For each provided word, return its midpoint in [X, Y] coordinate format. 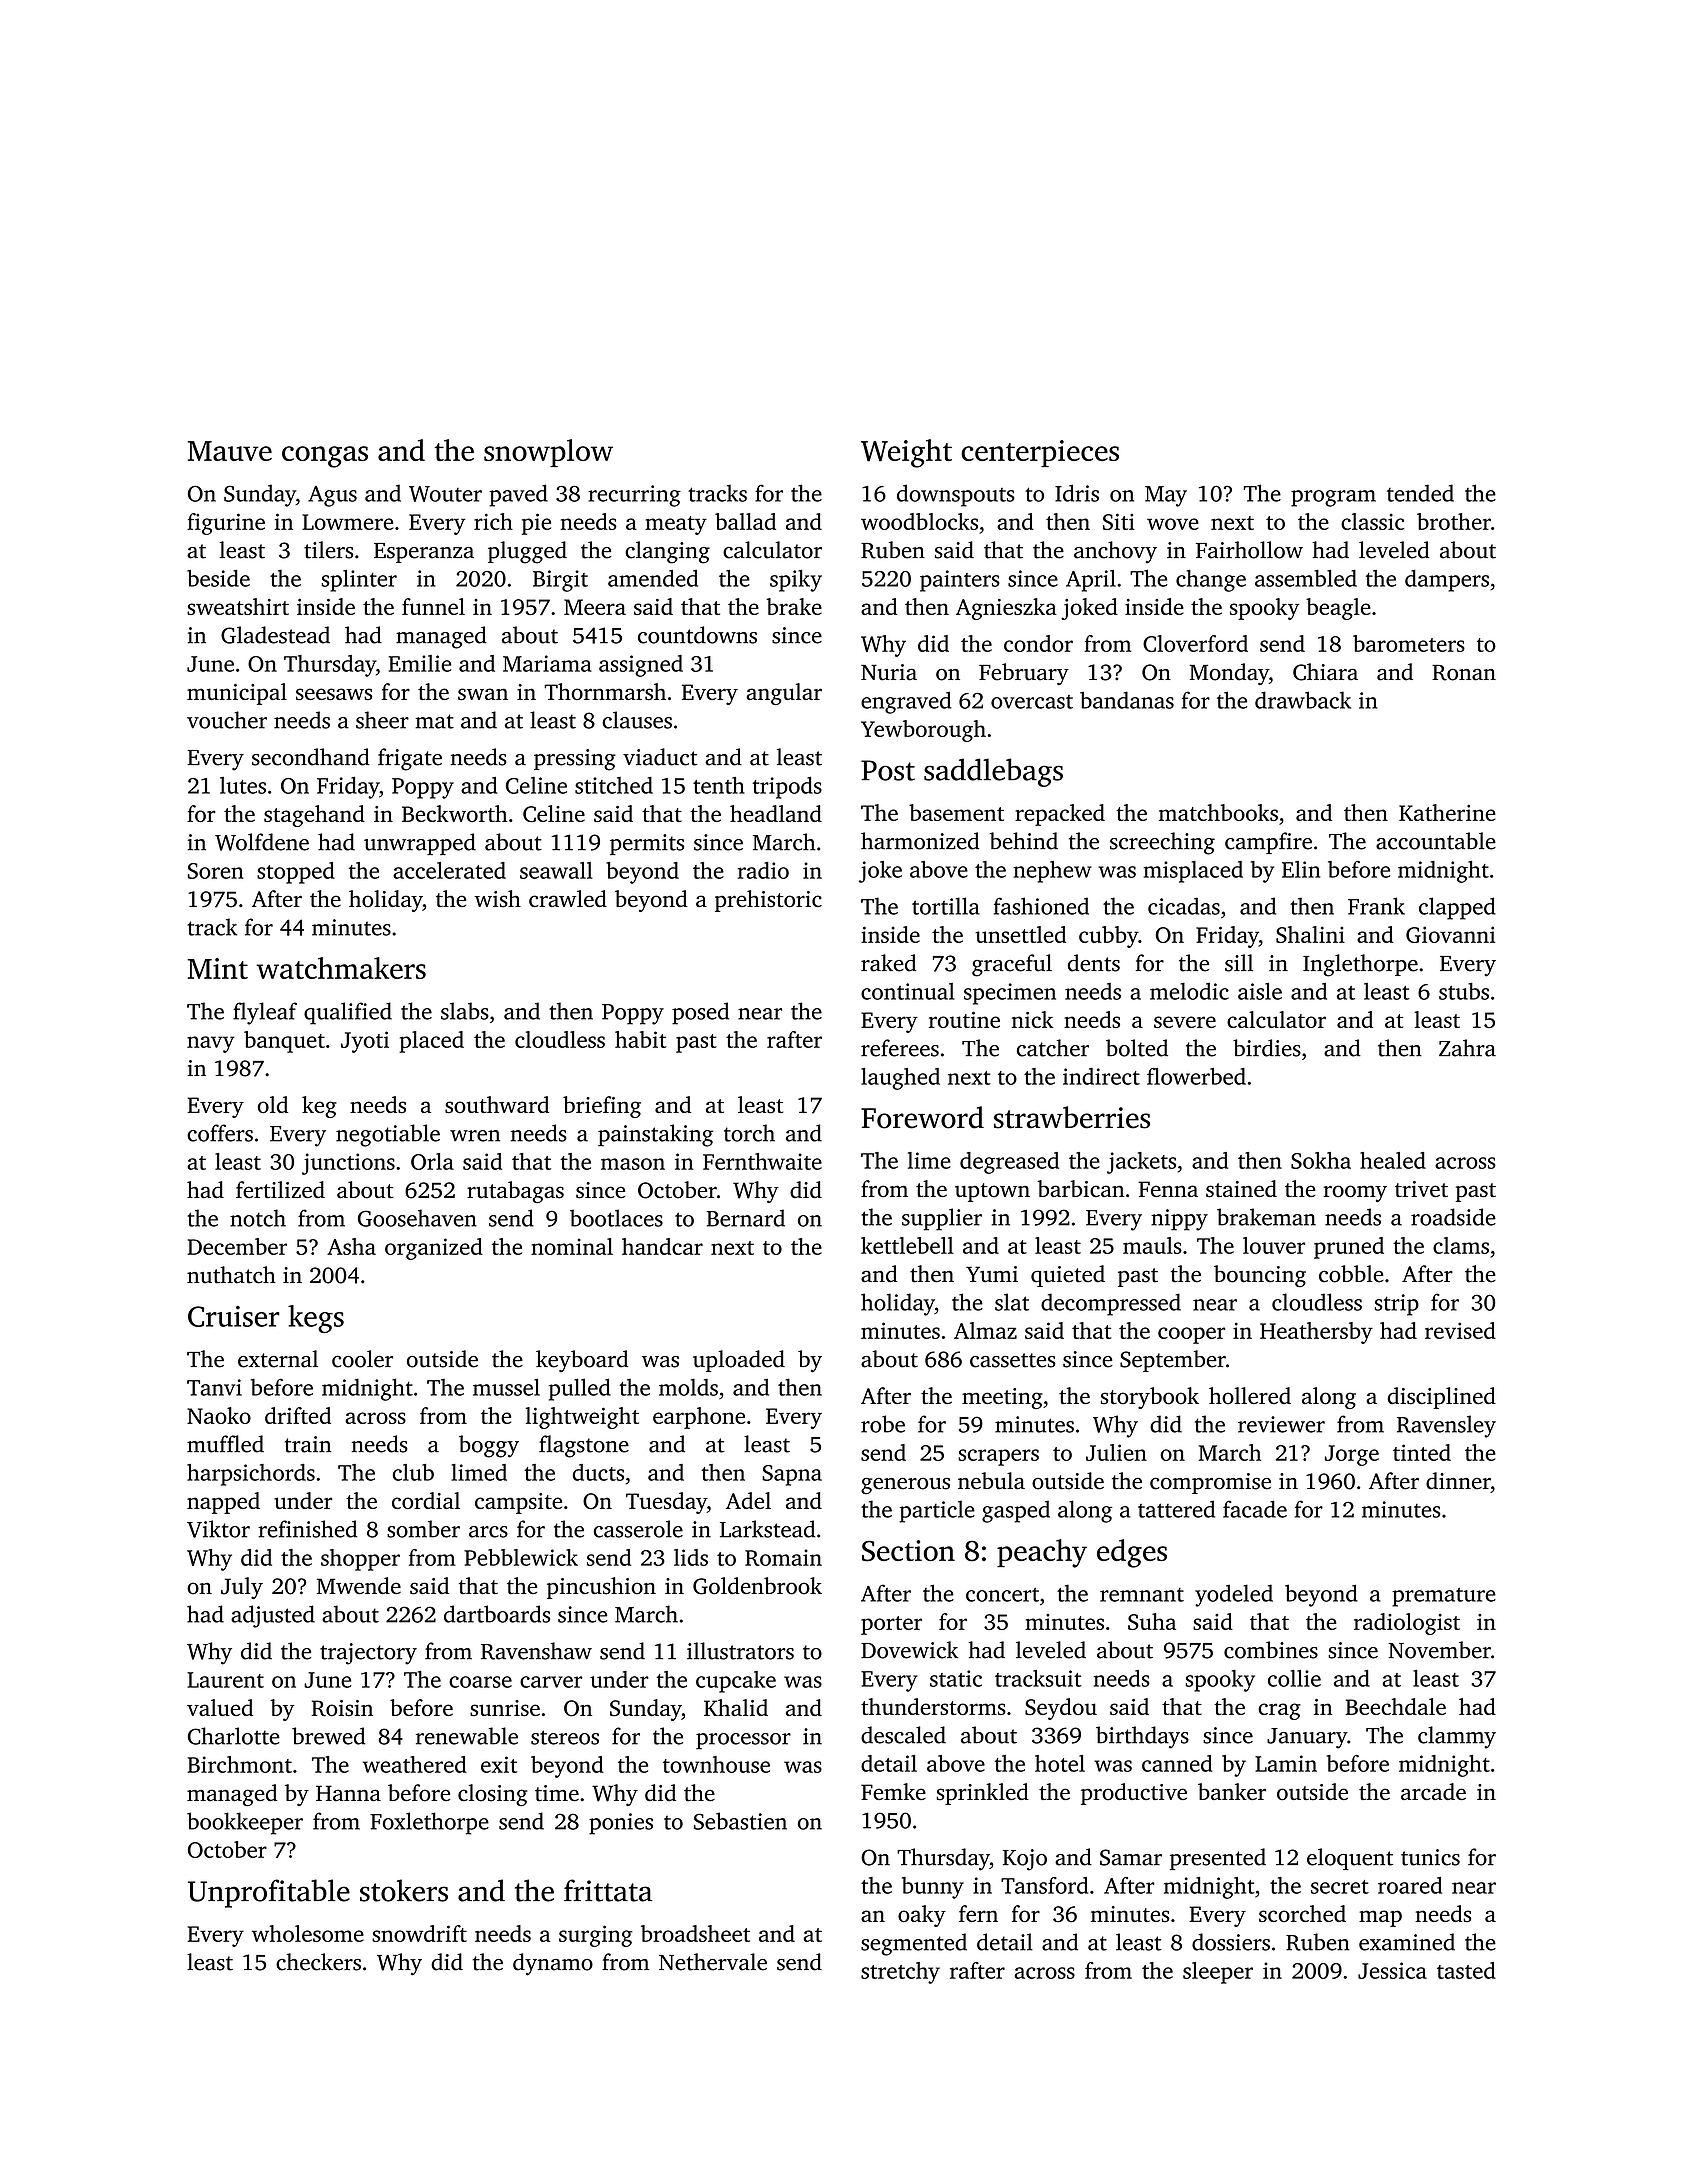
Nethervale [713, 1962]
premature [1444, 1597]
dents [1094, 963]
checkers [318, 1962]
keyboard [582, 1361]
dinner [1458, 1481]
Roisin [342, 1708]
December [237, 1246]
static [956, 1678]
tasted [1466, 1970]
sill [1239, 963]
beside [218, 578]
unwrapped [420, 844]
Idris [1077, 493]
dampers [1447, 580]
